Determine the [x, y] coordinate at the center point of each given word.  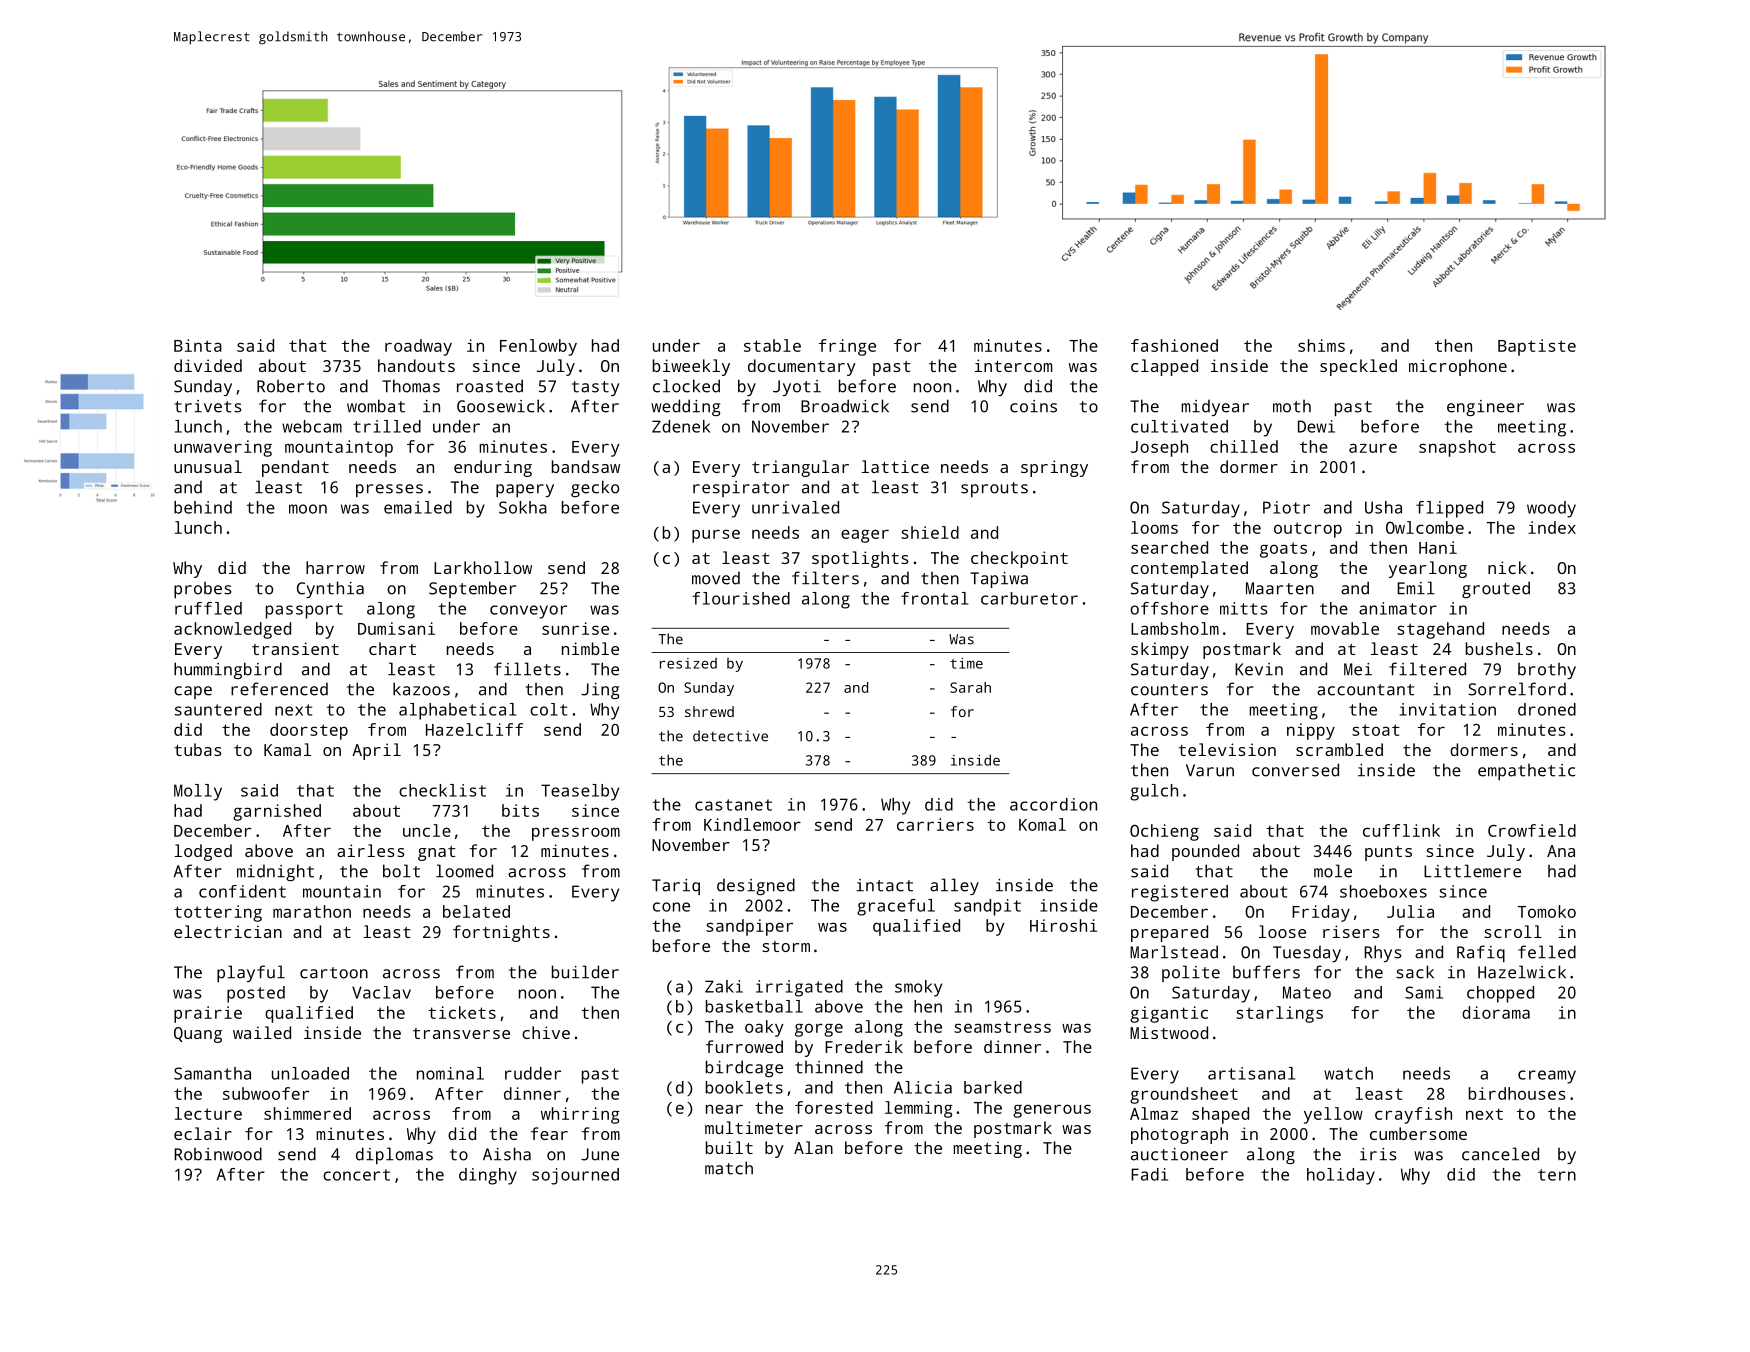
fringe [847, 347]
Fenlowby [538, 347]
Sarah [970, 687]
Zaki [724, 986]
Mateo [1307, 992]
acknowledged [232, 630]
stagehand [1440, 630]
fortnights [501, 933]
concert [356, 1175]
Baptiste [1537, 347]
